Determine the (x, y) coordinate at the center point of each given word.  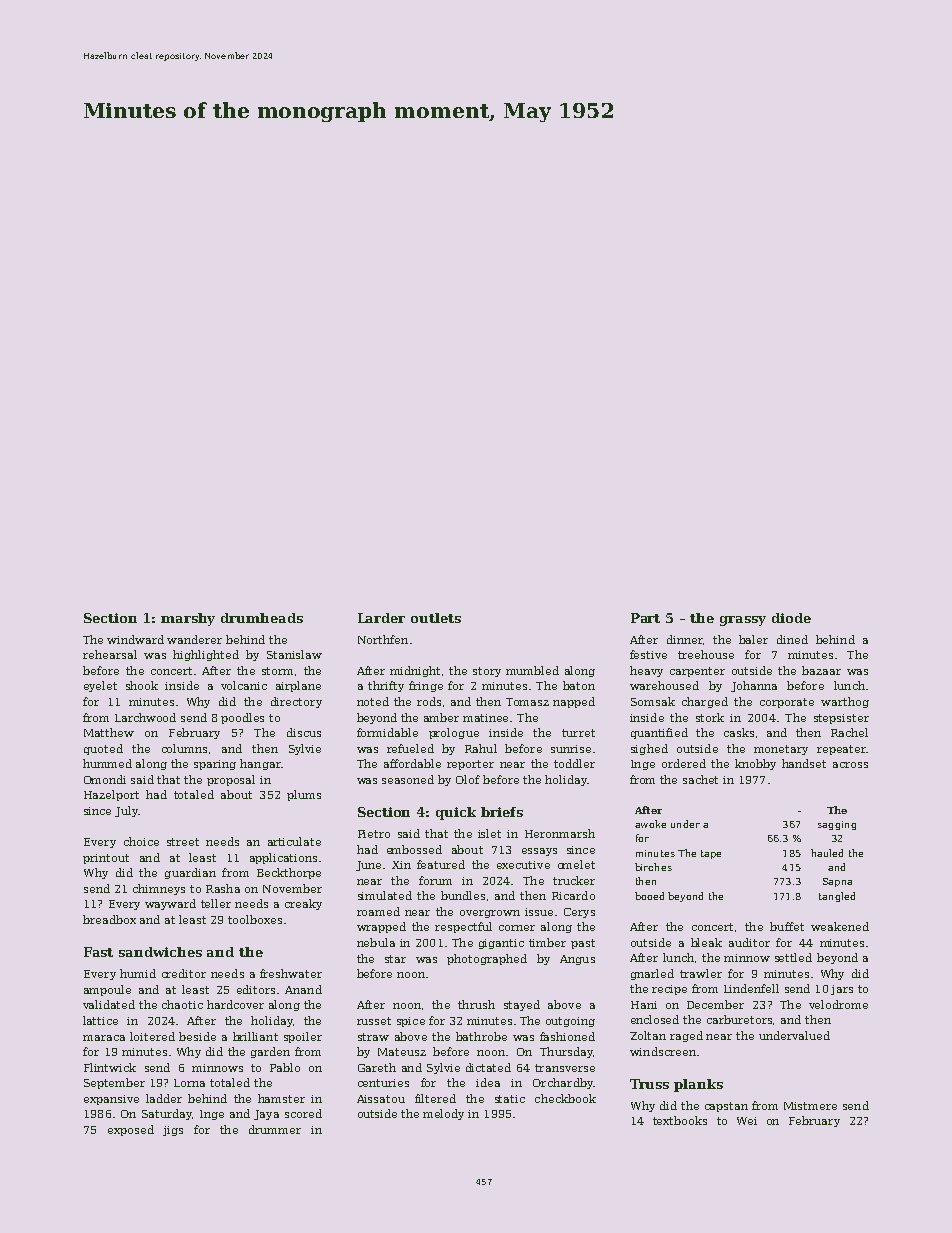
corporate (787, 703)
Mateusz (402, 1052)
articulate (294, 841)
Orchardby (563, 1083)
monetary (781, 750)
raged (686, 1036)
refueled (410, 748)
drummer (275, 1129)
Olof (468, 779)
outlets (436, 618)
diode (791, 618)
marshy (188, 619)
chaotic (182, 1004)
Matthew (109, 732)
